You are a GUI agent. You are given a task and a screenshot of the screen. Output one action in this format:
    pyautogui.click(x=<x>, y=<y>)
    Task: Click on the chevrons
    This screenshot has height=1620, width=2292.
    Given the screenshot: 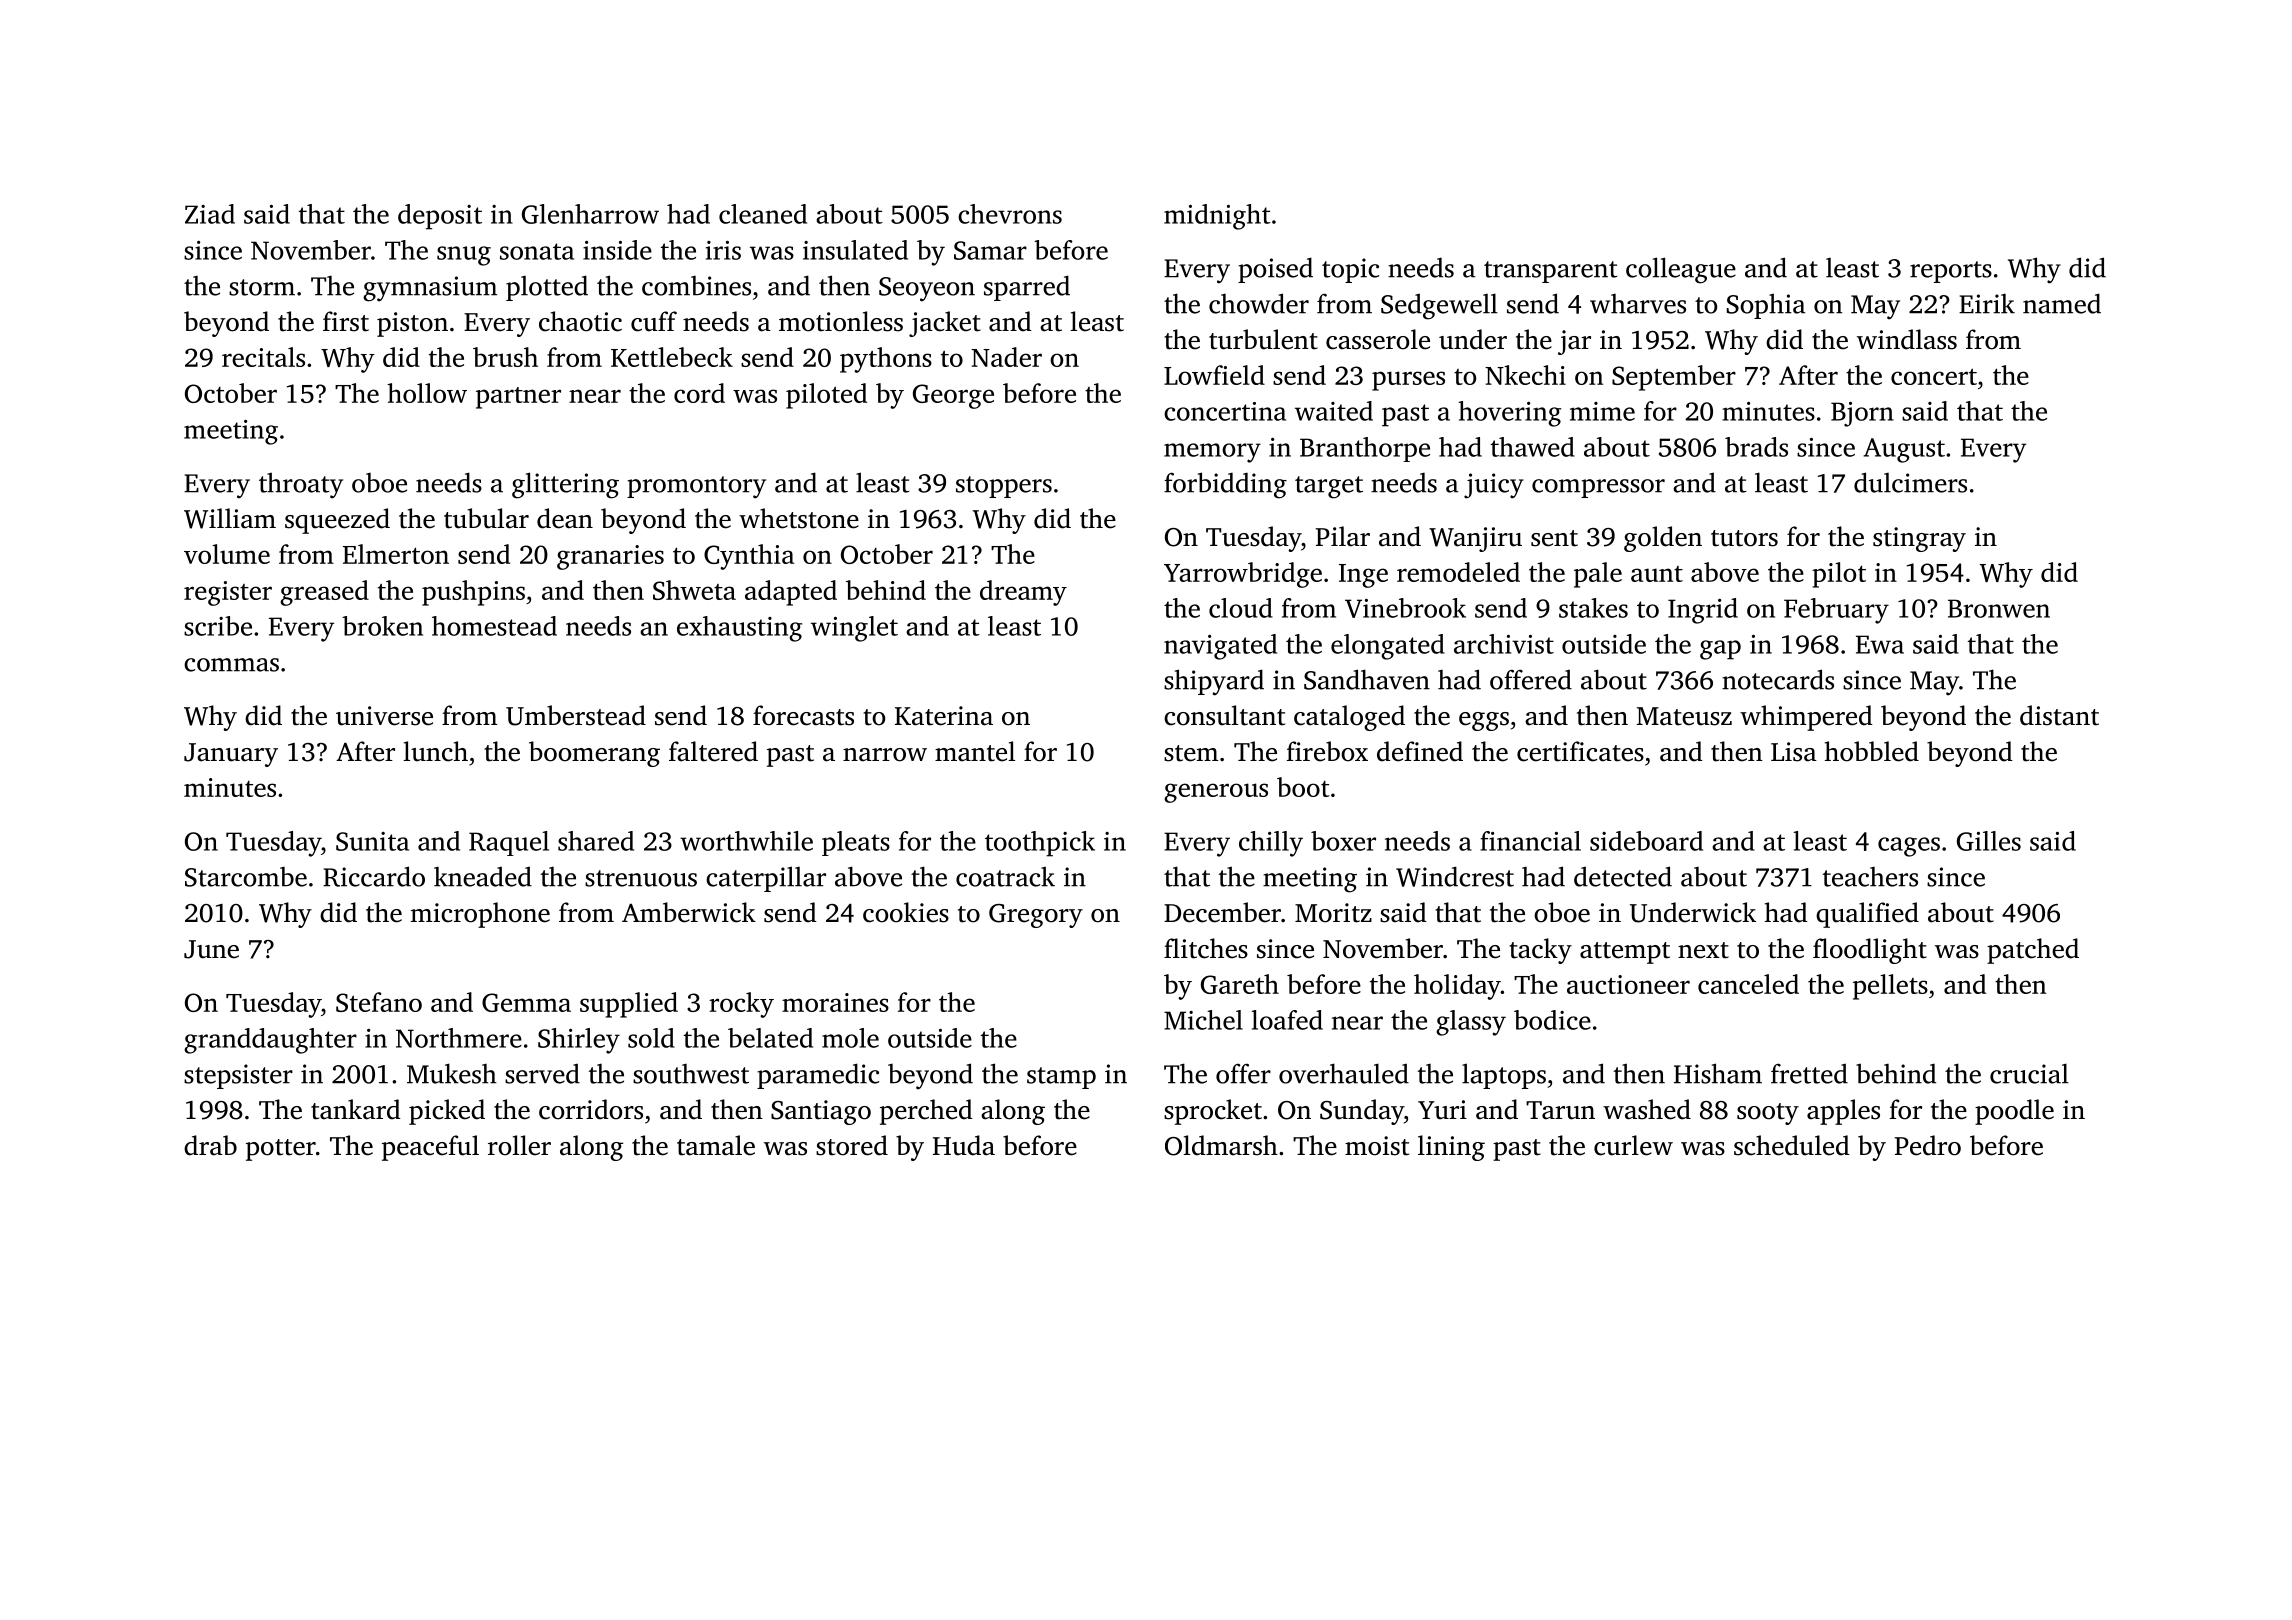 What is the action you would take?
    pyautogui.click(x=1010, y=214)
